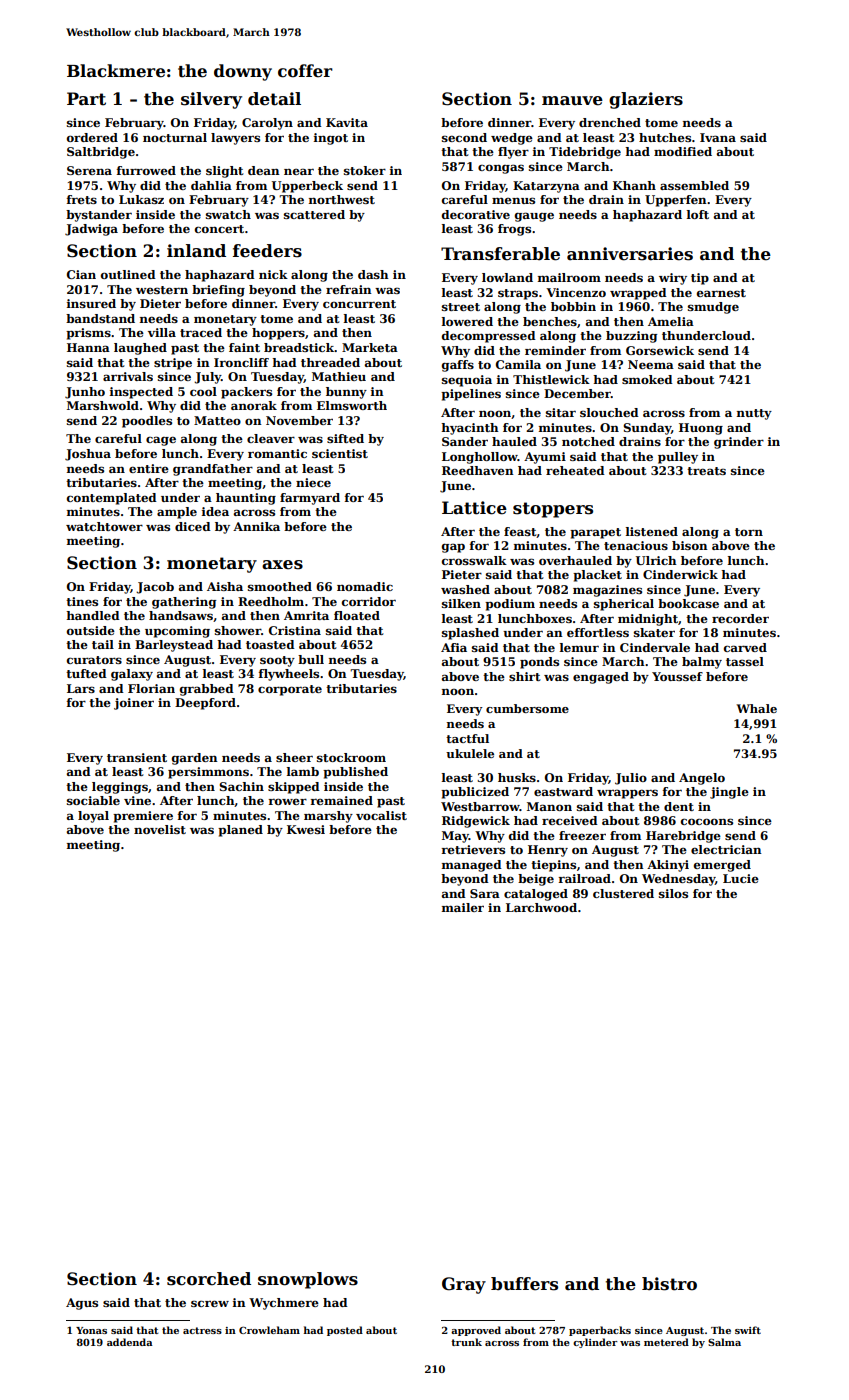 The image size is (849, 1400). Describe the element at coordinates (595, 1343) in the screenshot. I see `cylinder` at that location.
